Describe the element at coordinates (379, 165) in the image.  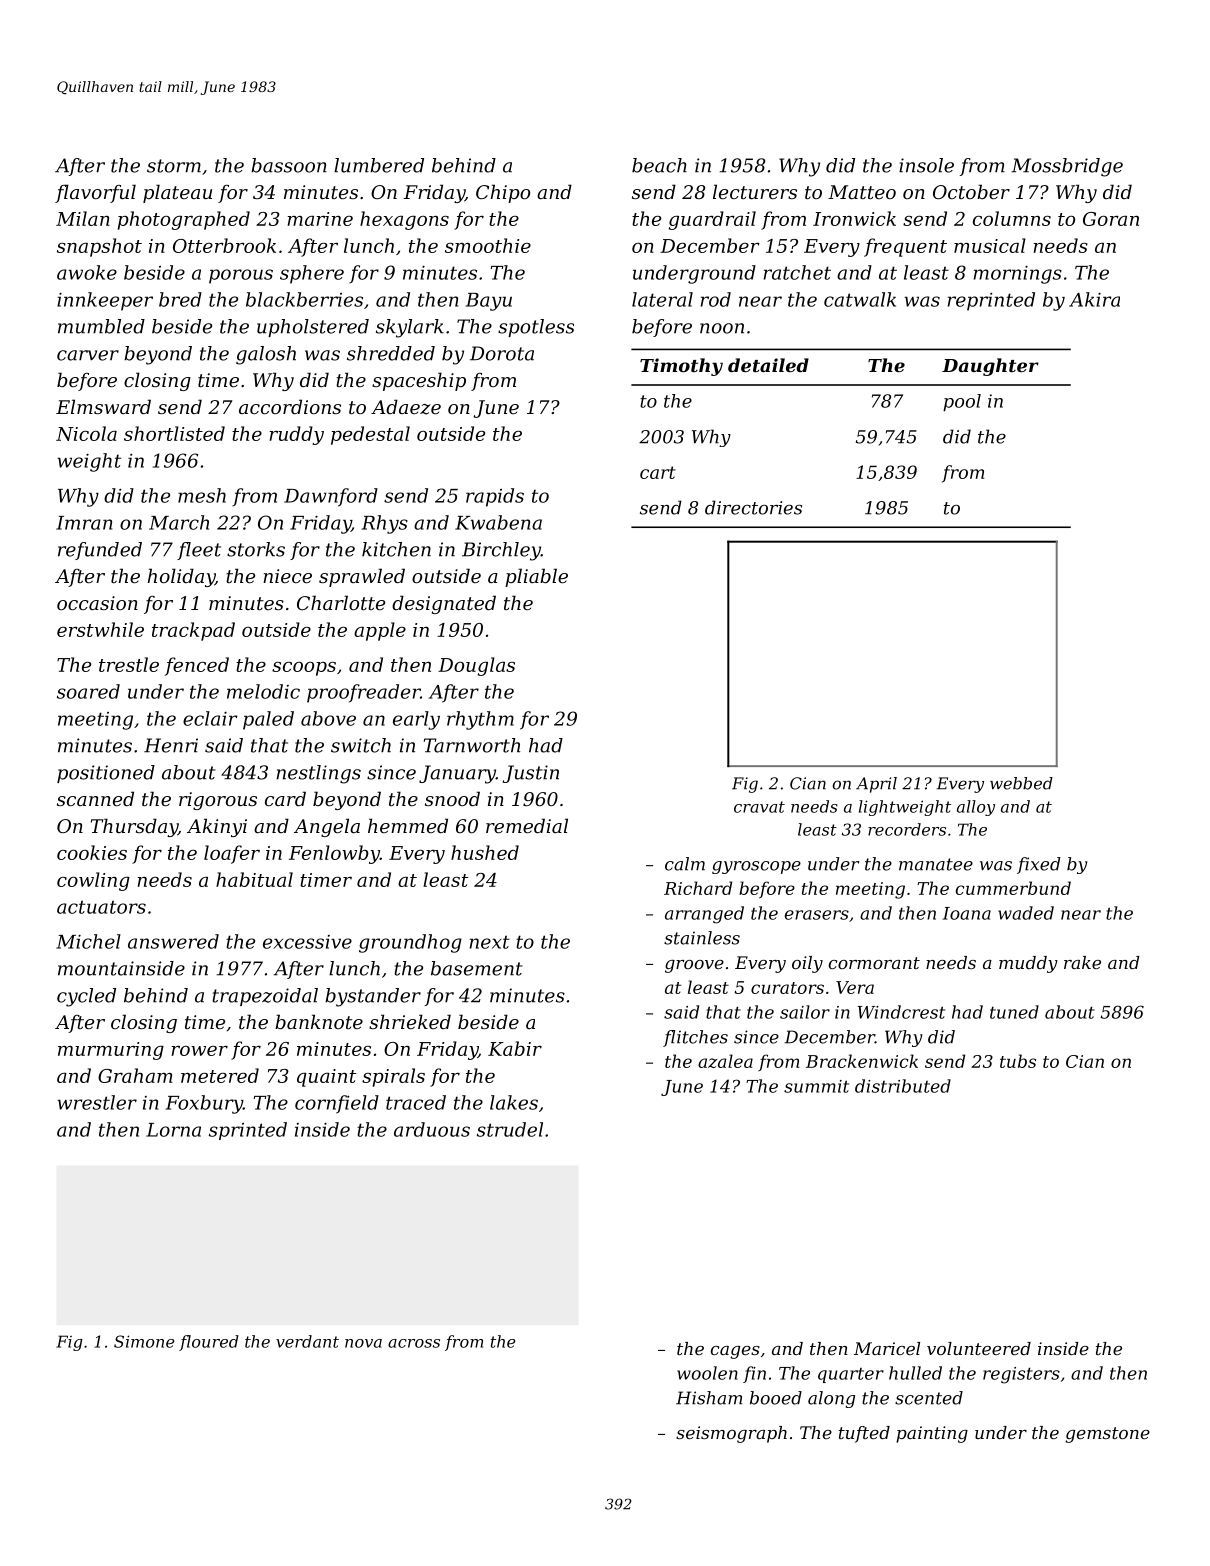
I see `lumbered` at that location.
